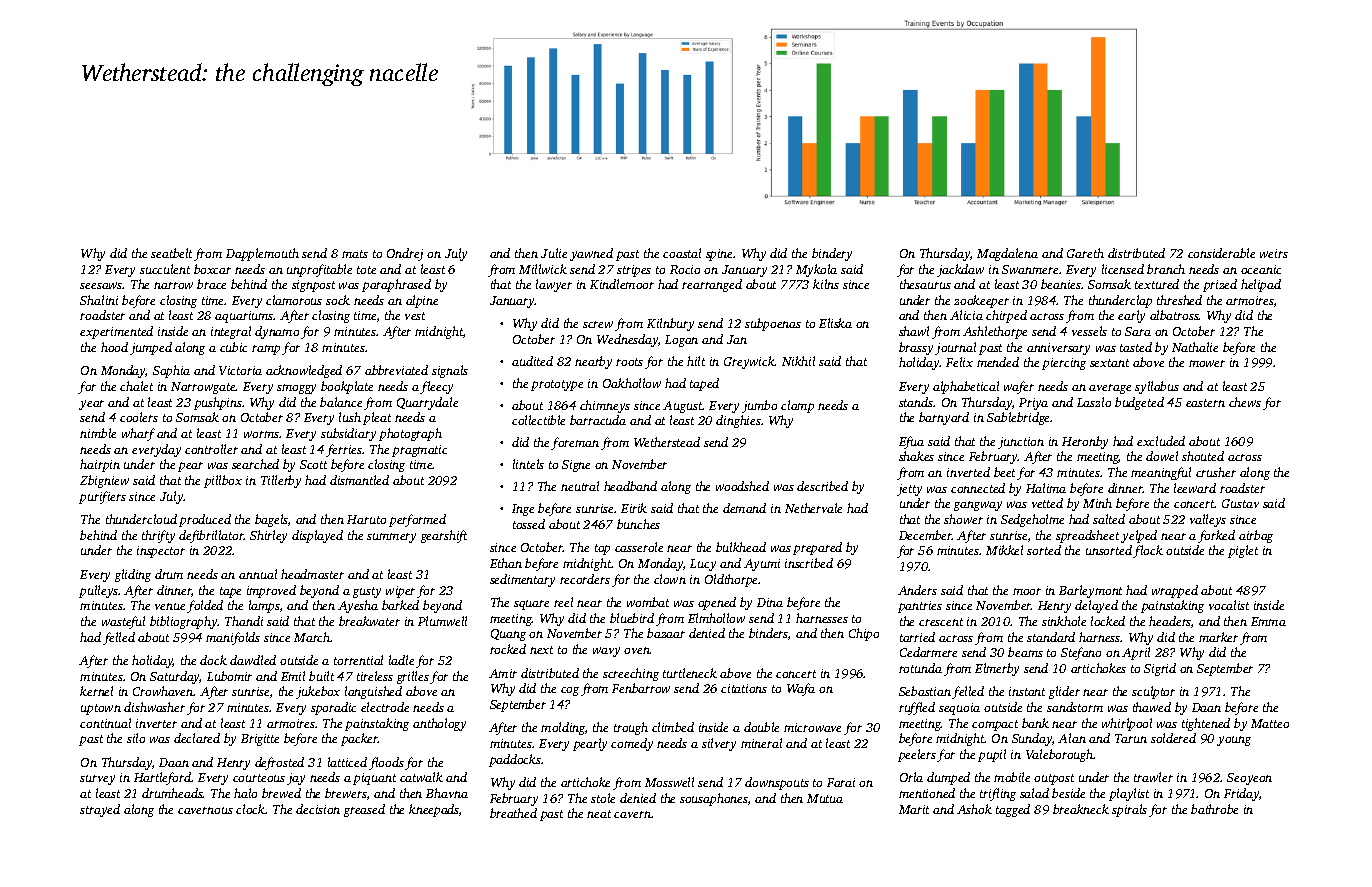 The height and width of the page is (887, 1372). I want to click on headmaster, so click(312, 574).
